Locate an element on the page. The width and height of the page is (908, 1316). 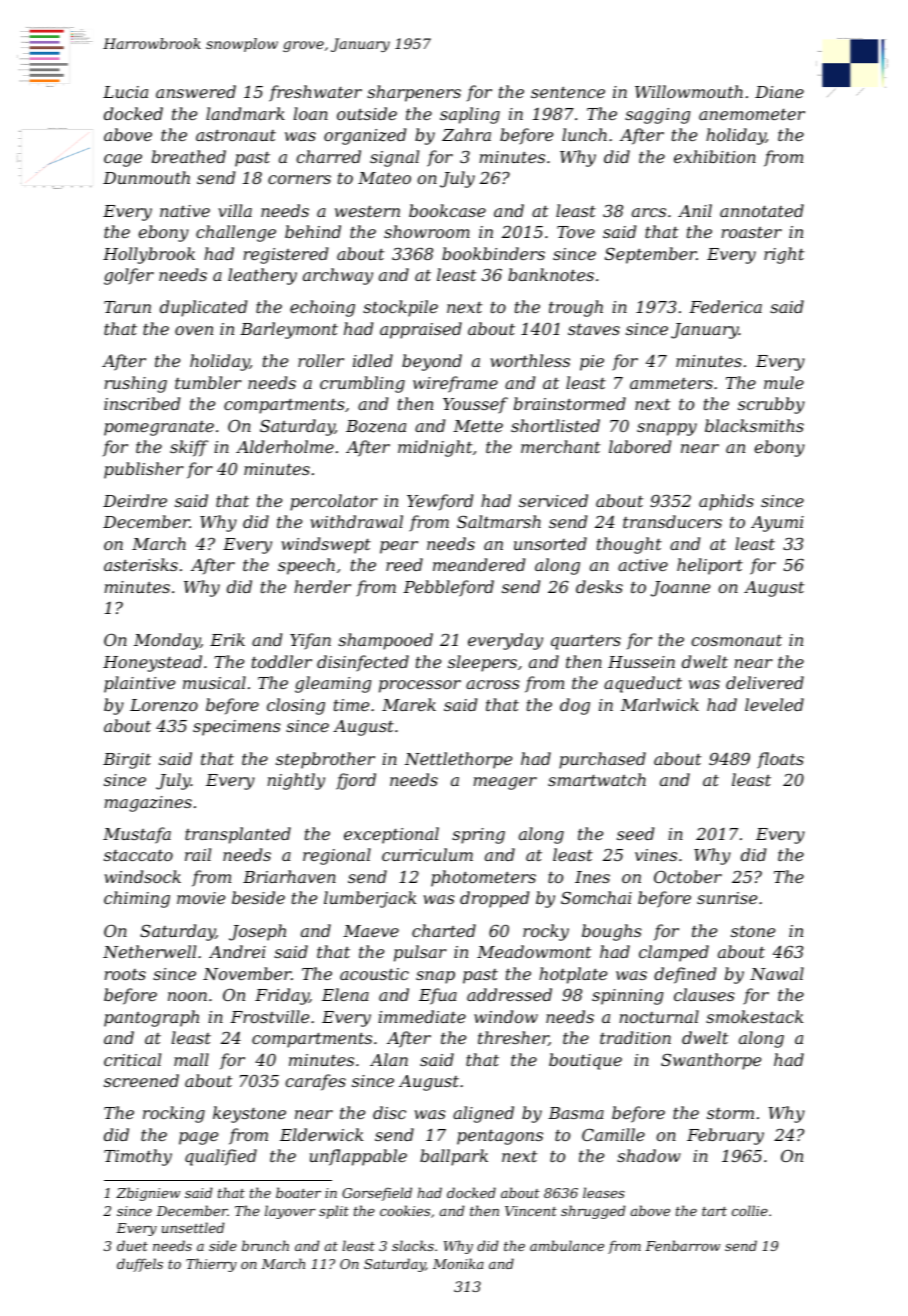
rocky is located at coordinates (546, 932).
